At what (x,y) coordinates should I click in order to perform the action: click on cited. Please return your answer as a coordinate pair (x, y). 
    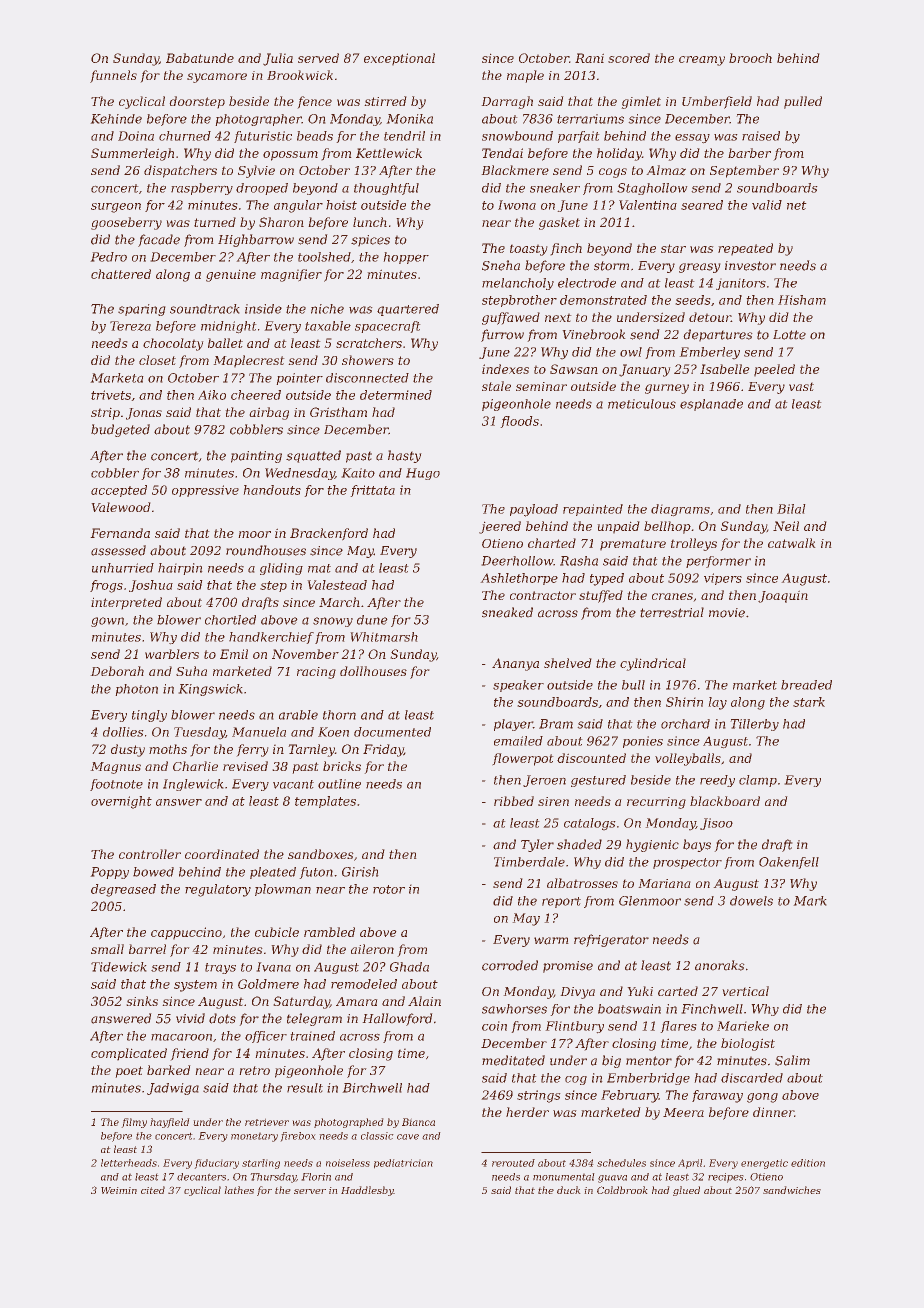
    Looking at the image, I should click on (153, 1190).
